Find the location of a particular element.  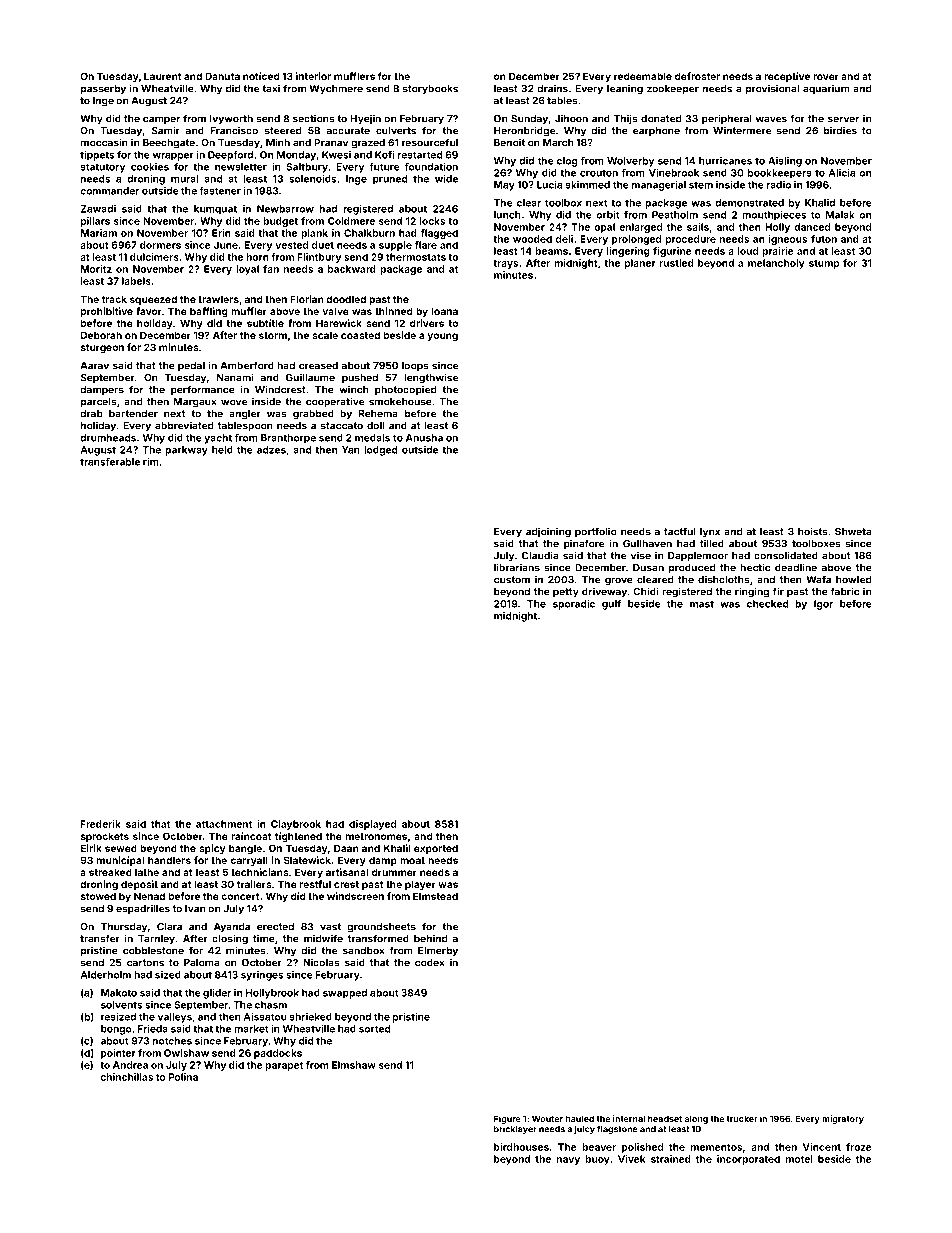

stump is located at coordinates (824, 264).
